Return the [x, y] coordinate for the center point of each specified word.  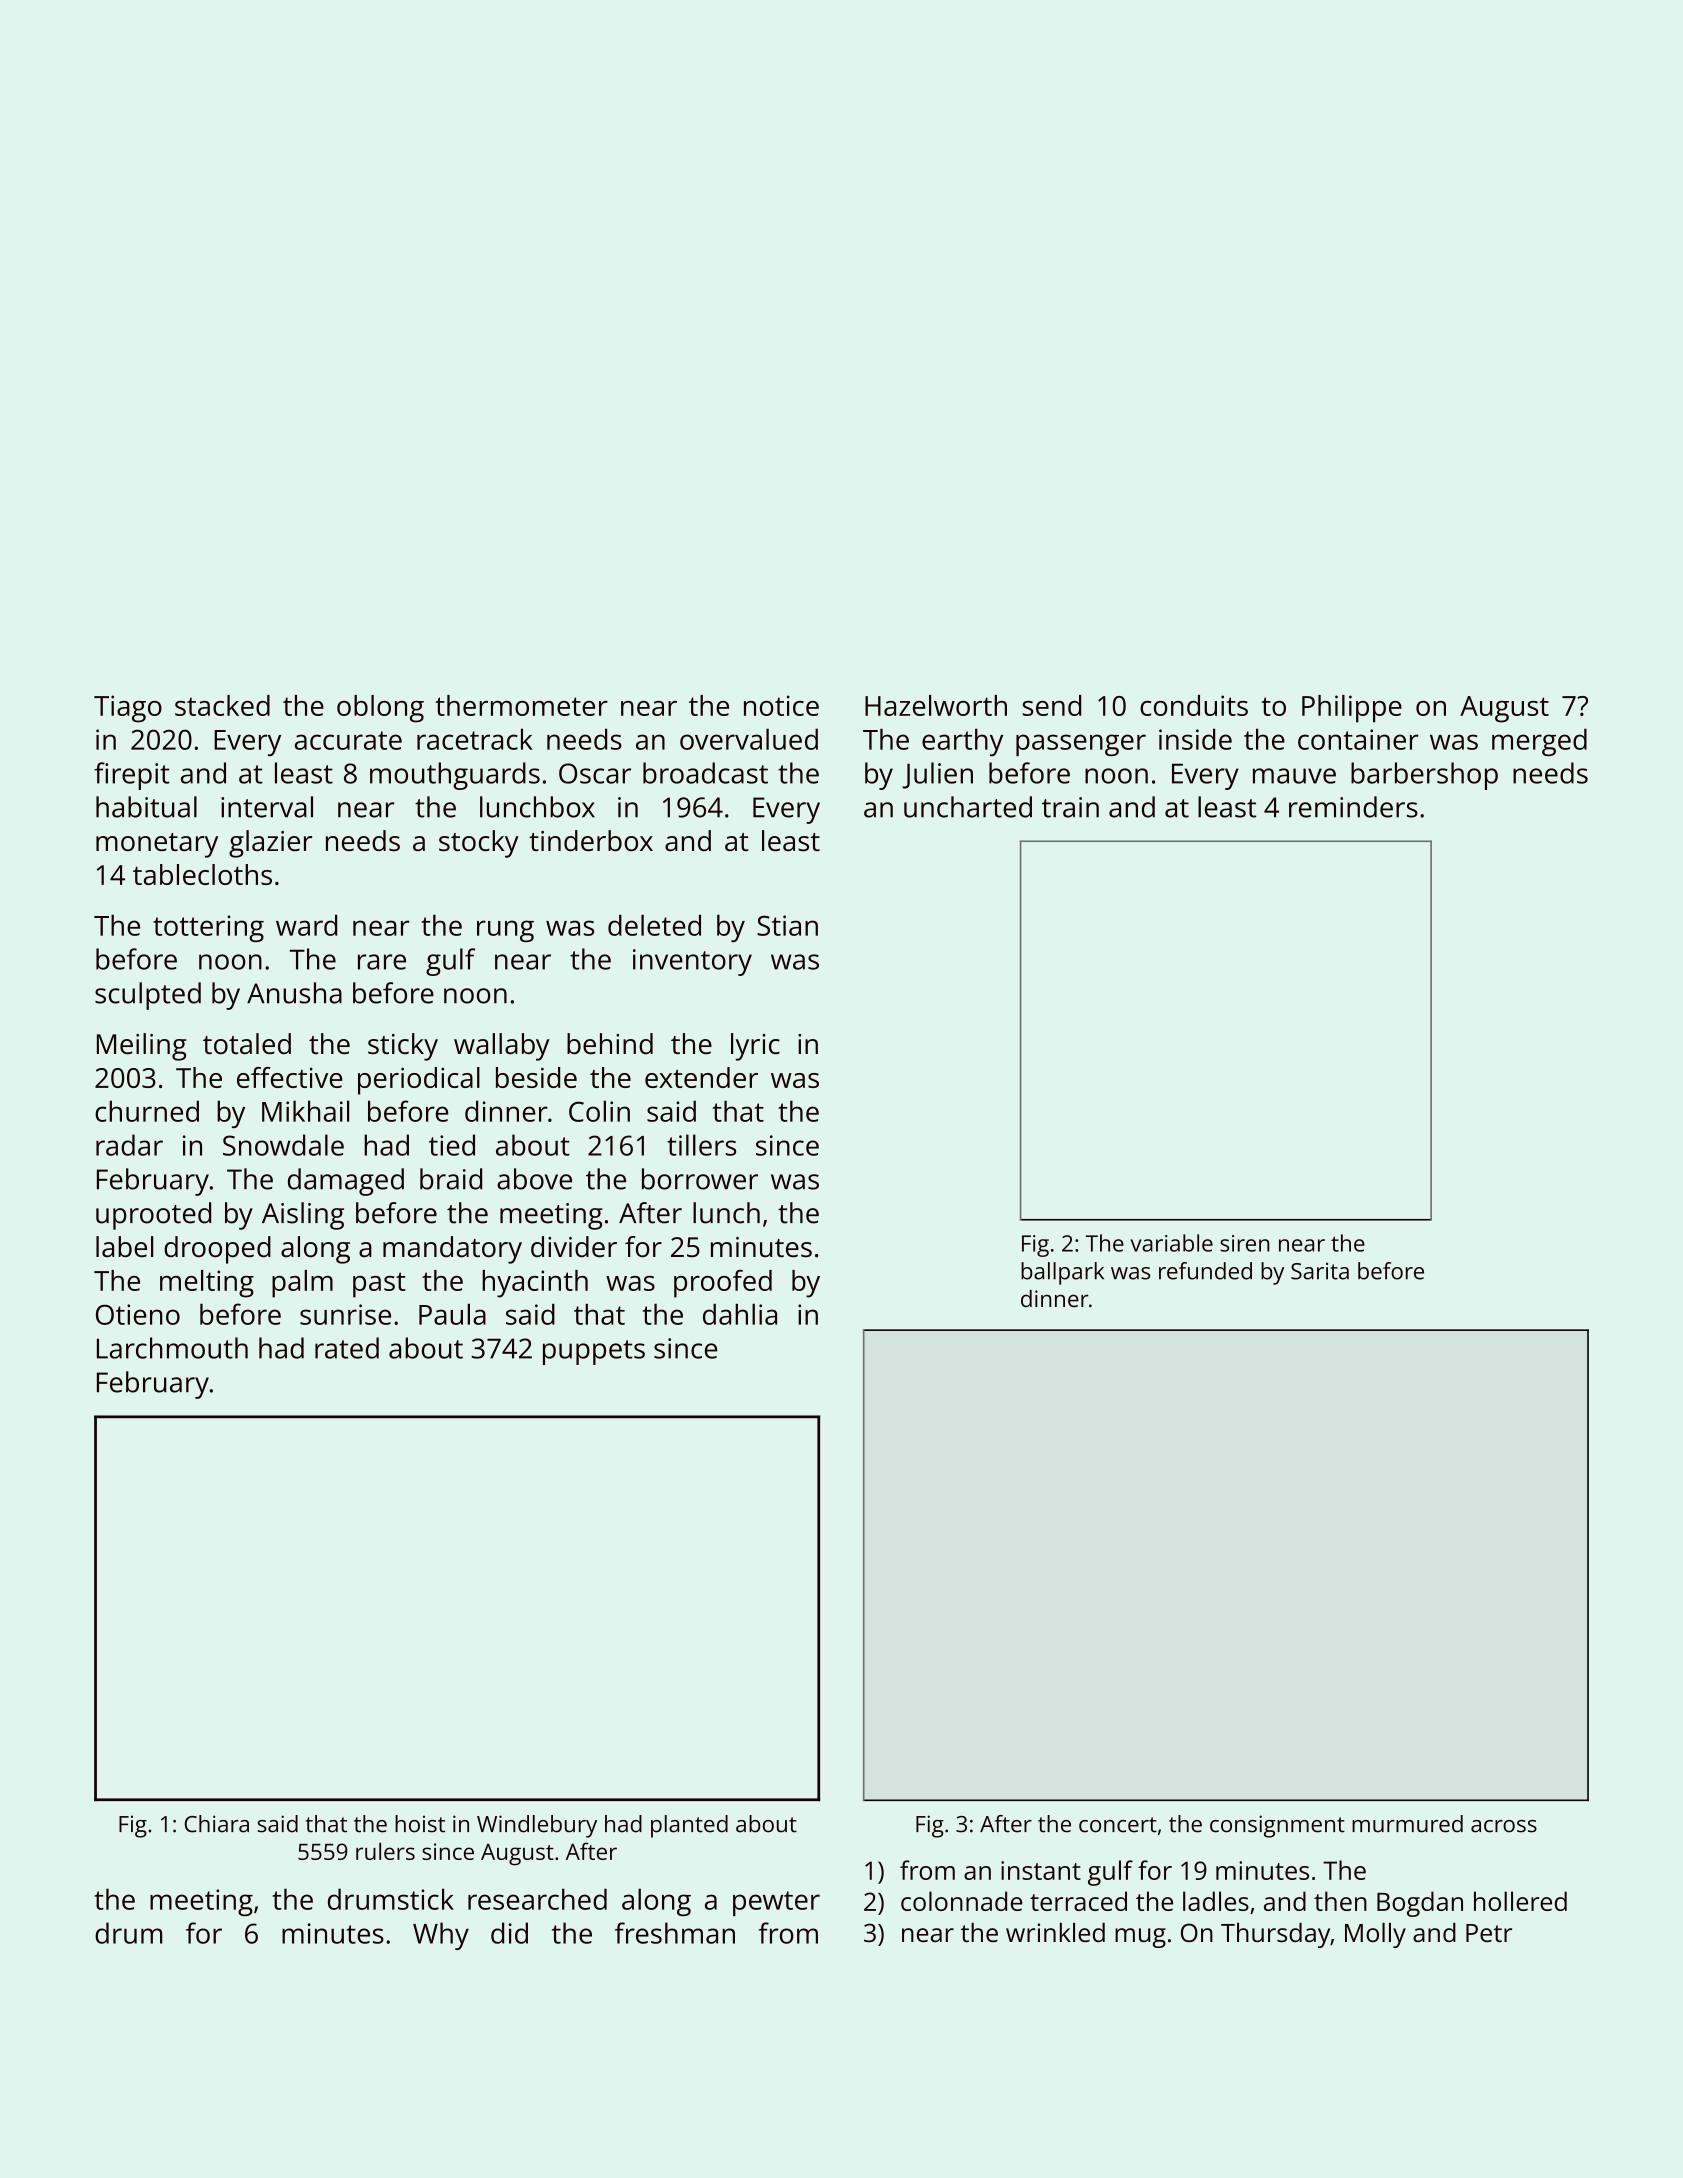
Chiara [217, 1824]
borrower [700, 1179]
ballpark [1062, 1273]
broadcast [705, 773]
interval [267, 807]
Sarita [1320, 1271]
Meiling [142, 1047]
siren [1244, 1243]
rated [347, 1348]
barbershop [1424, 776]
